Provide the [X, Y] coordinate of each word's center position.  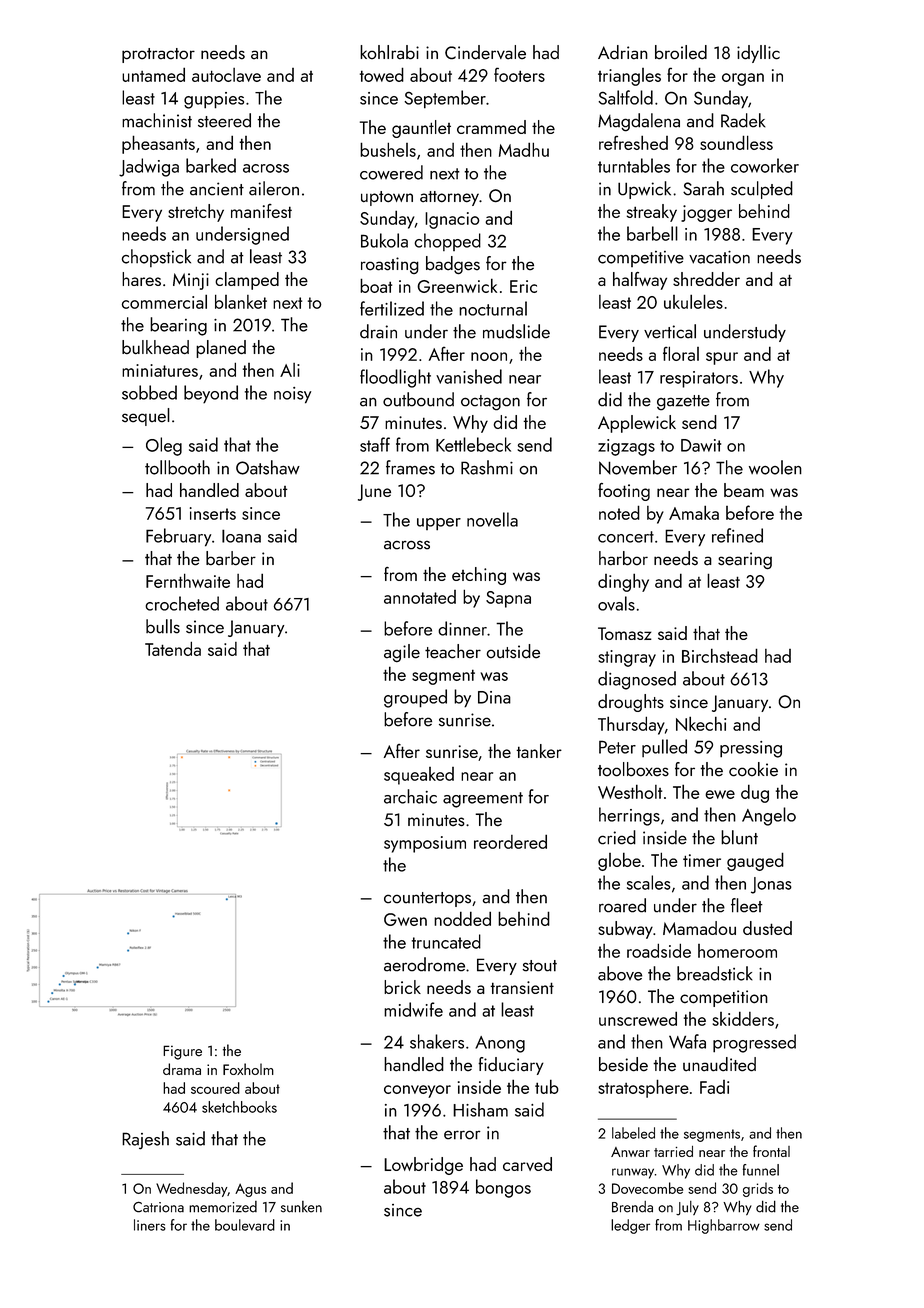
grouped [415, 698]
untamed [153, 74]
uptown [387, 198]
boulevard [245, 1225]
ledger [630, 1226]
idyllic [758, 54]
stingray [627, 658]
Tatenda [173, 648]
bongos [503, 1188]
